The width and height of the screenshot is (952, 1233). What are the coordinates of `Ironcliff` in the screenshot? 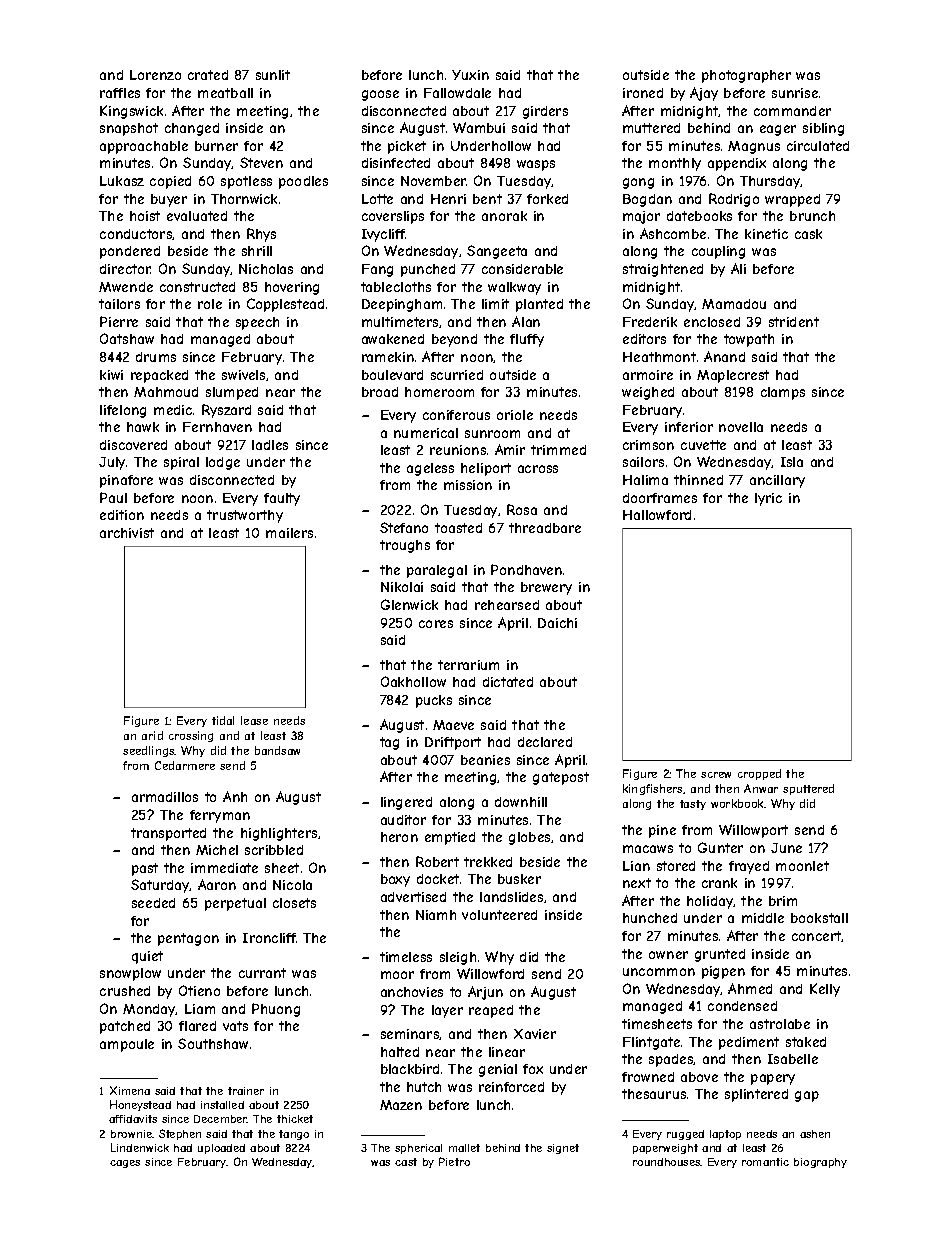 It's located at (269, 938).
